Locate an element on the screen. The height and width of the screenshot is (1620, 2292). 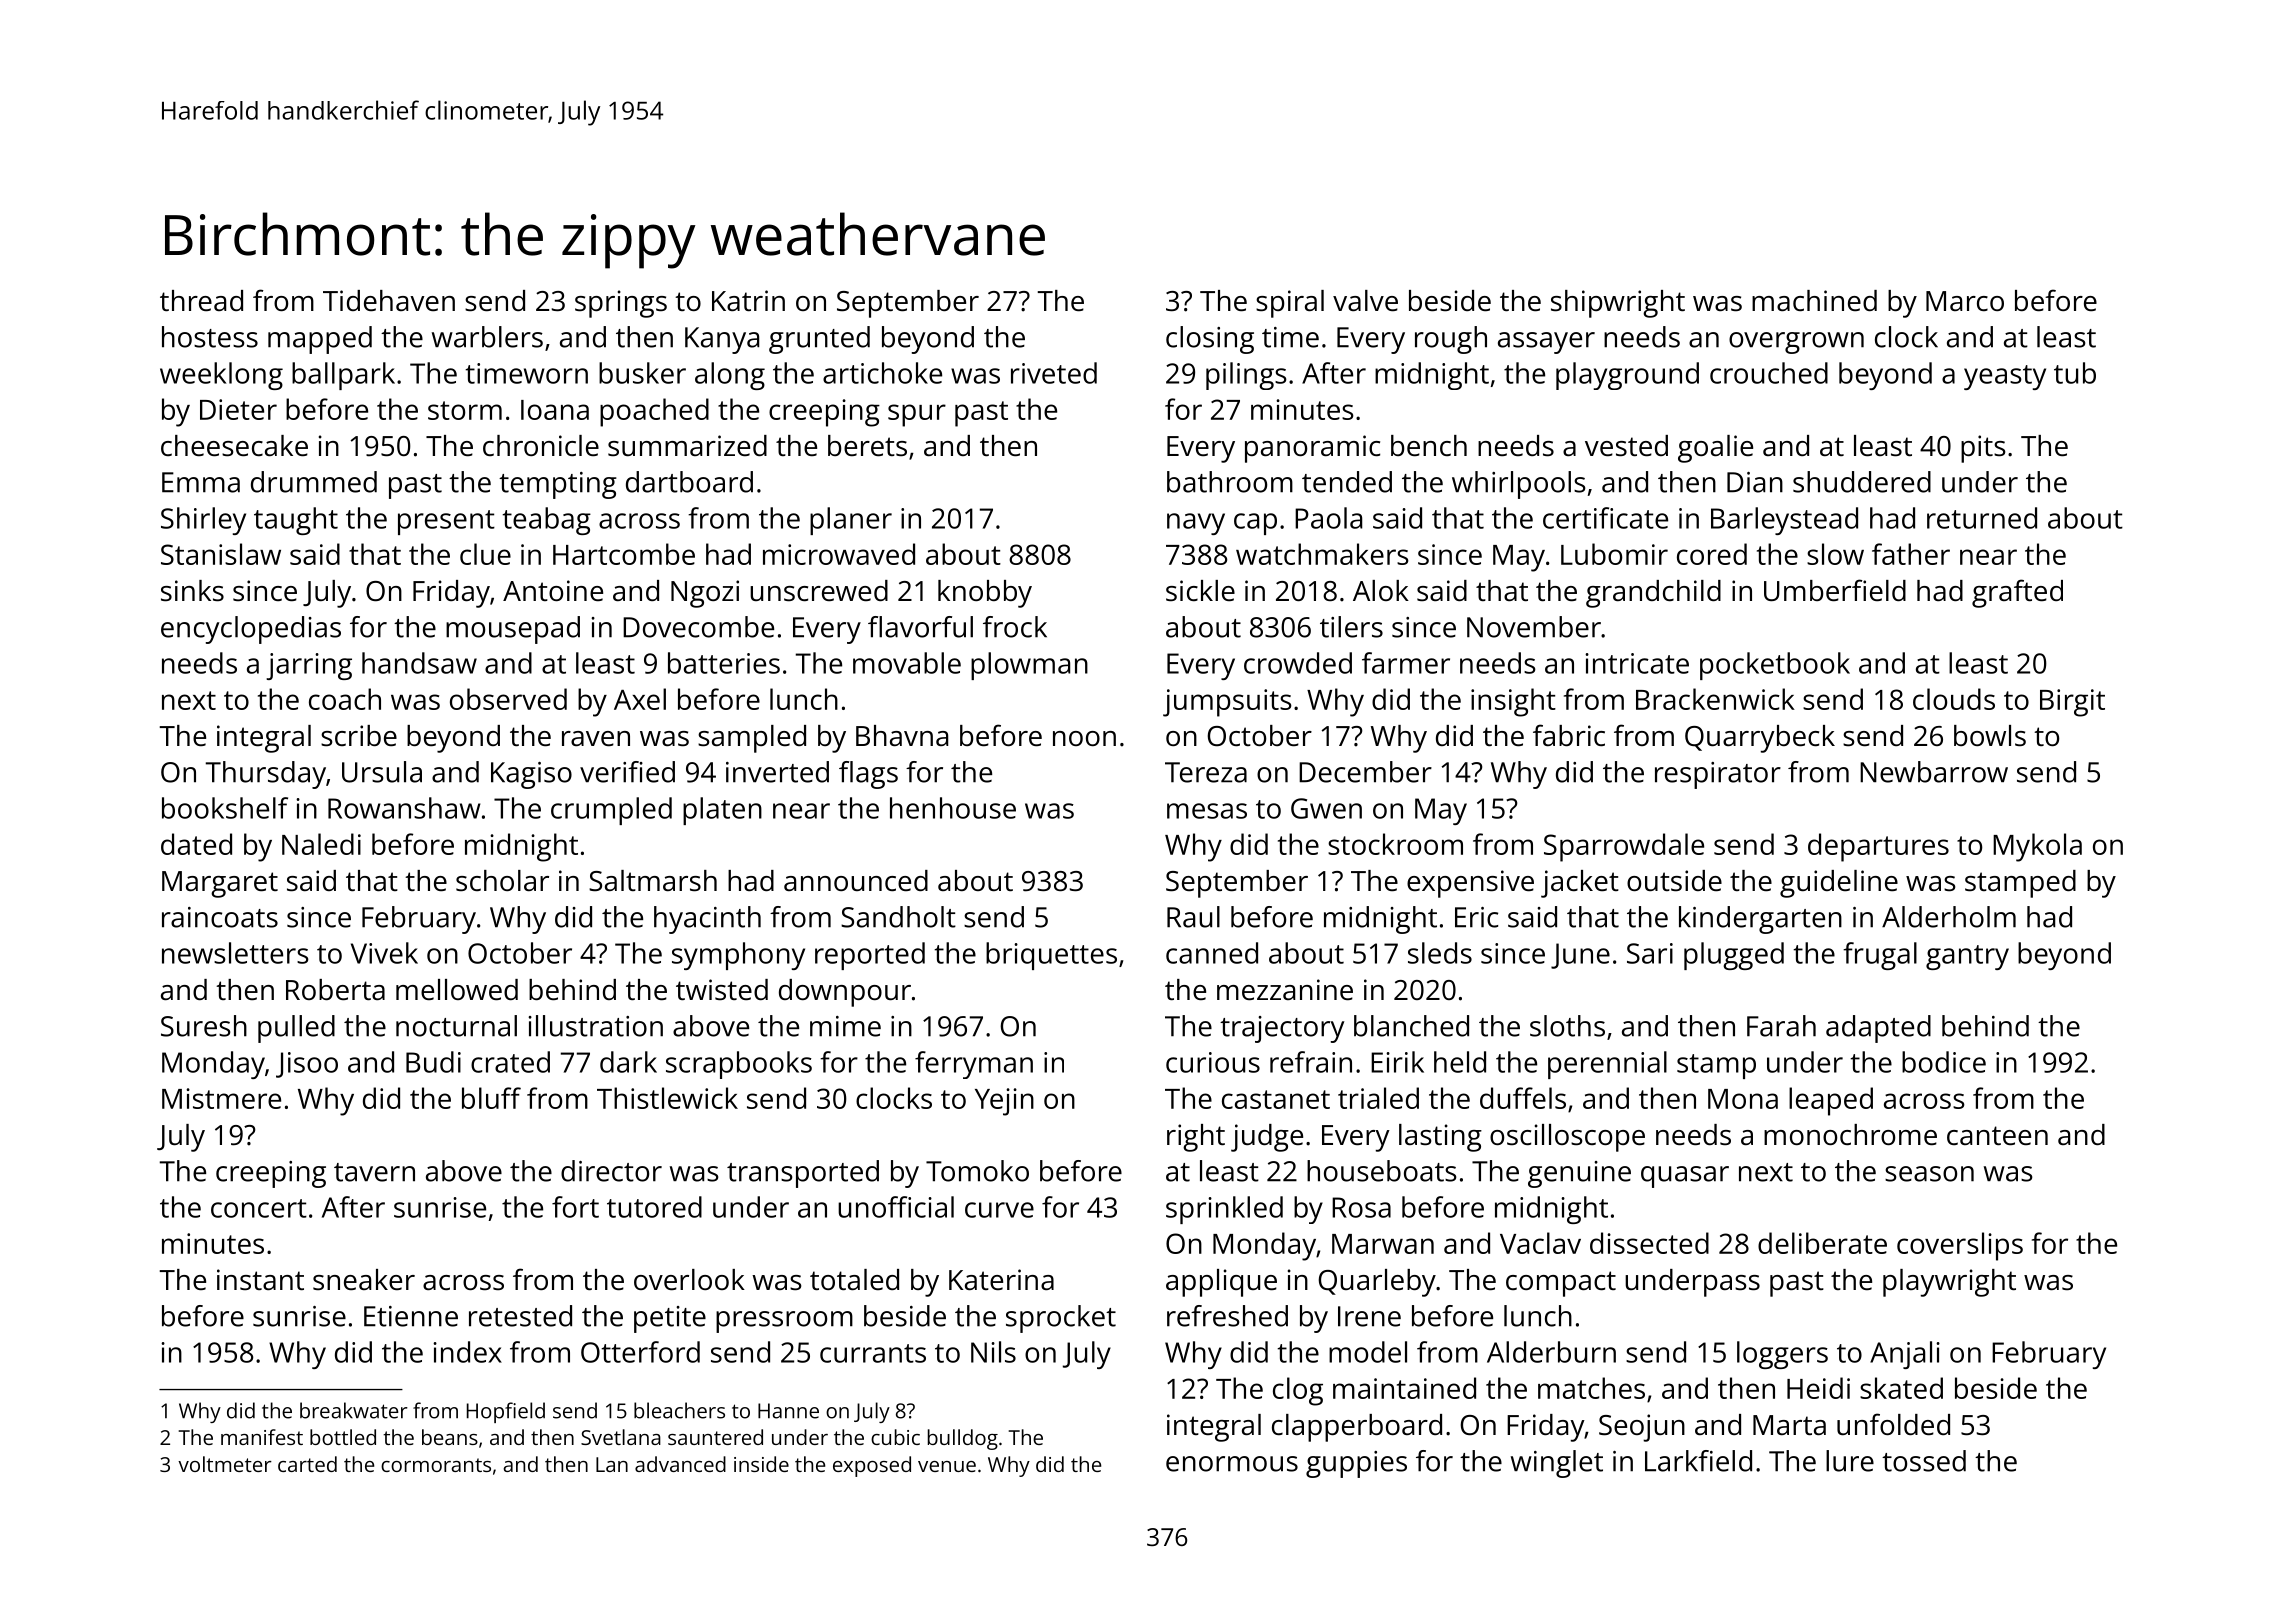
newsletters is located at coordinates (235, 953).
